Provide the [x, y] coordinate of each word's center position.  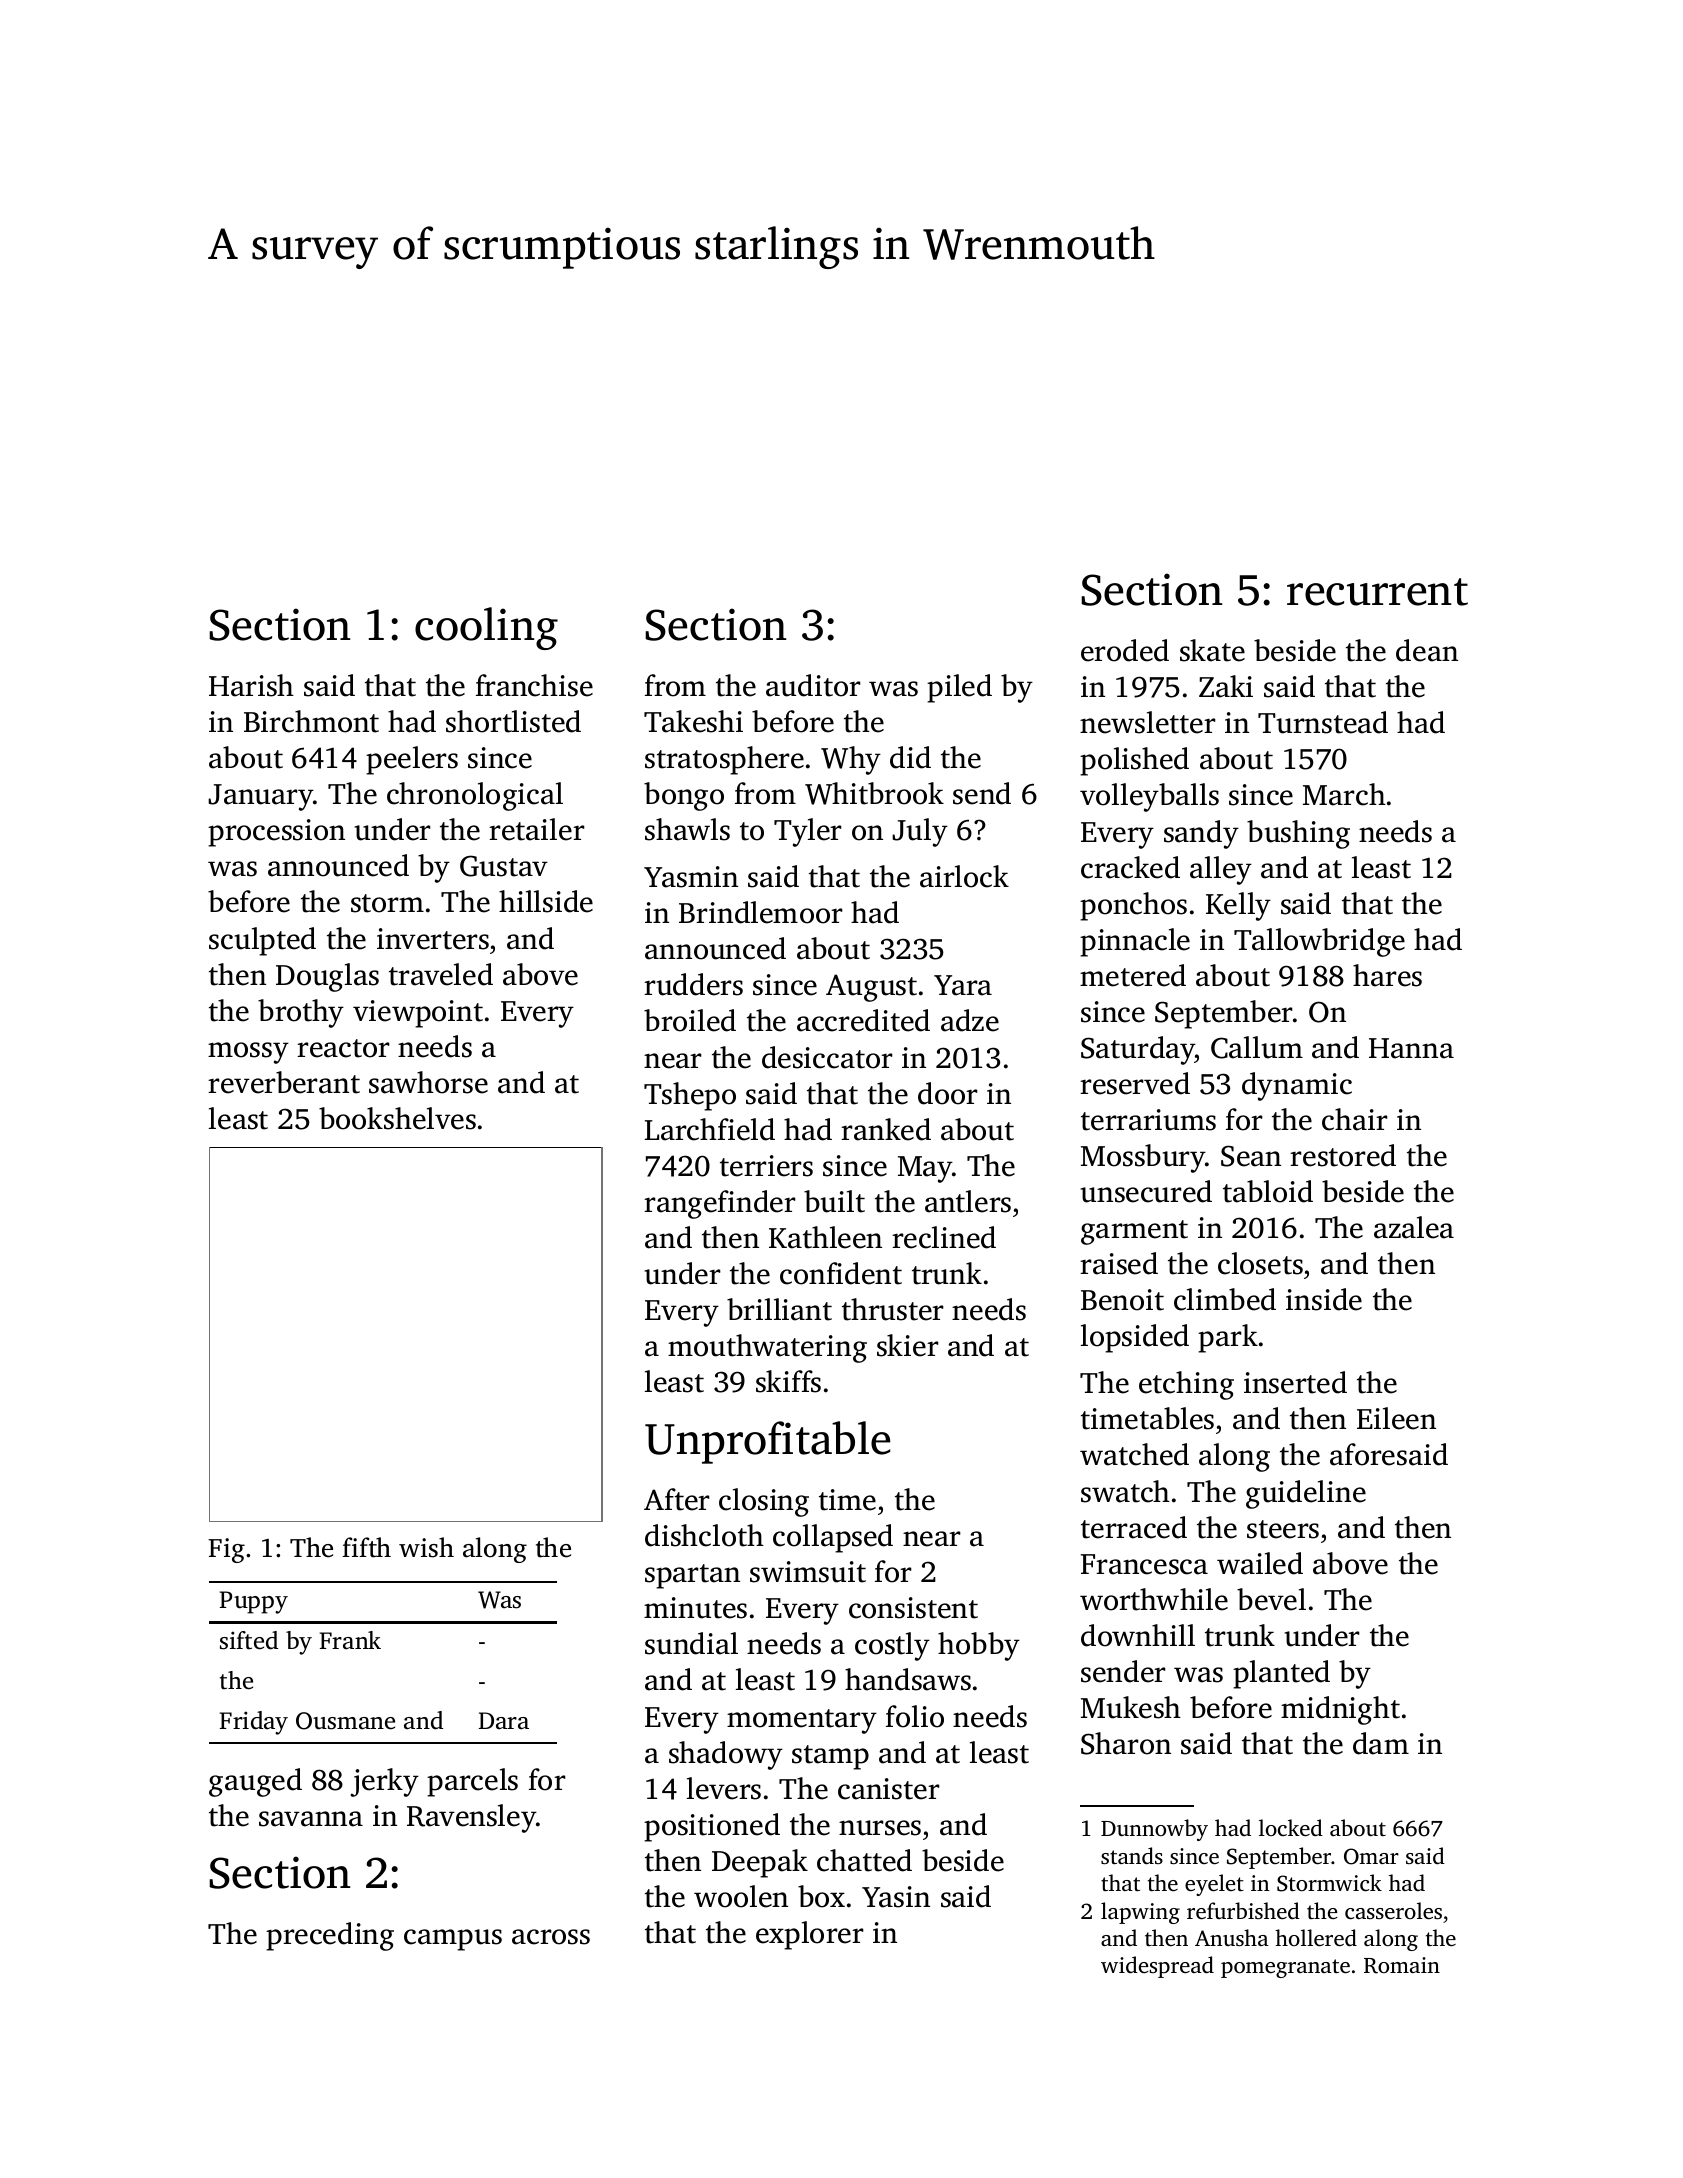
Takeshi [693, 721]
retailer [537, 829]
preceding [330, 1936]
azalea [1414, 1227]
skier [908, 1345]
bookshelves [397, 1118]
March [1344, 794]
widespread [1157, 1967]
